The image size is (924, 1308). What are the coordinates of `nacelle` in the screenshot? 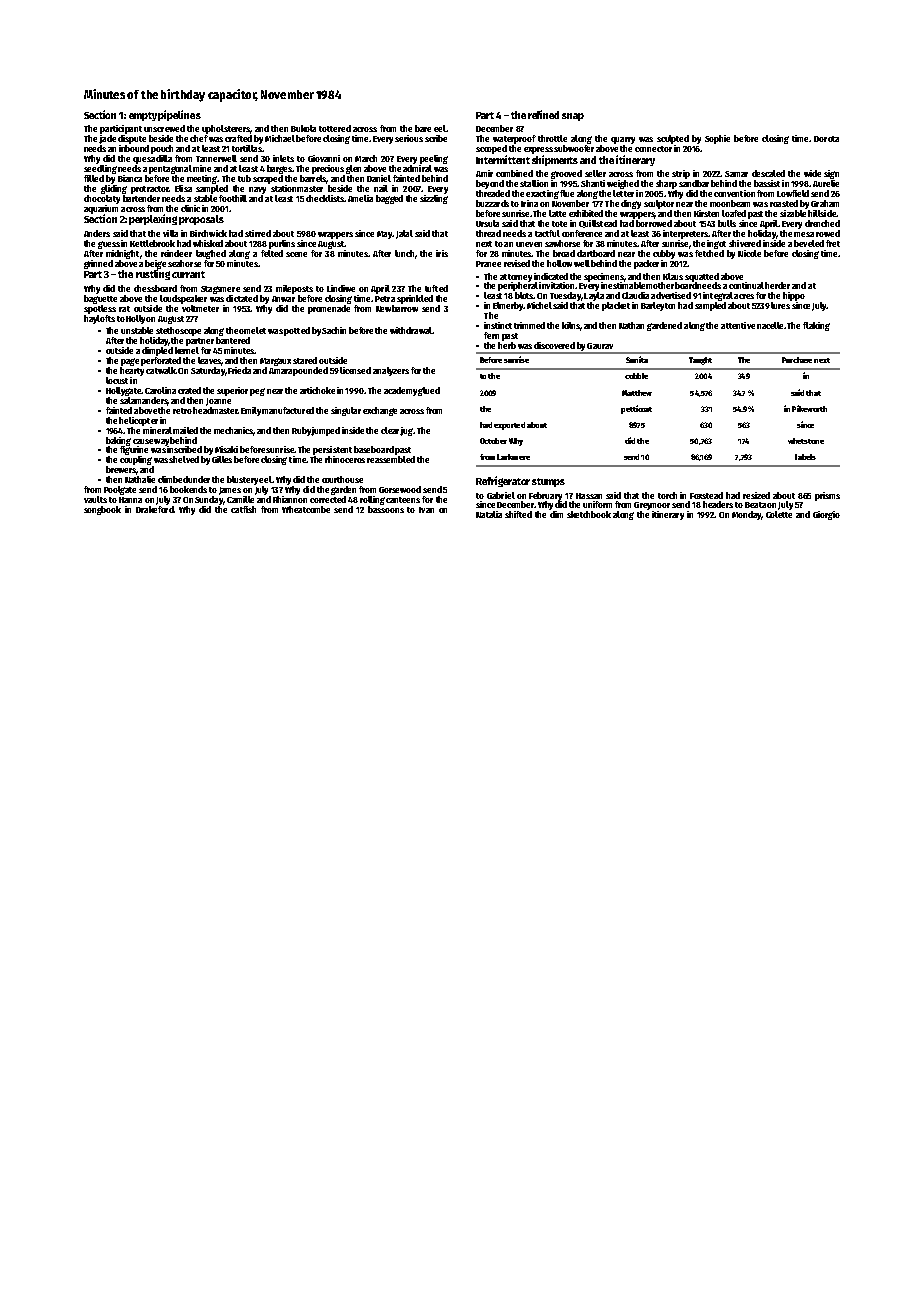 It's located at (770, 325).
